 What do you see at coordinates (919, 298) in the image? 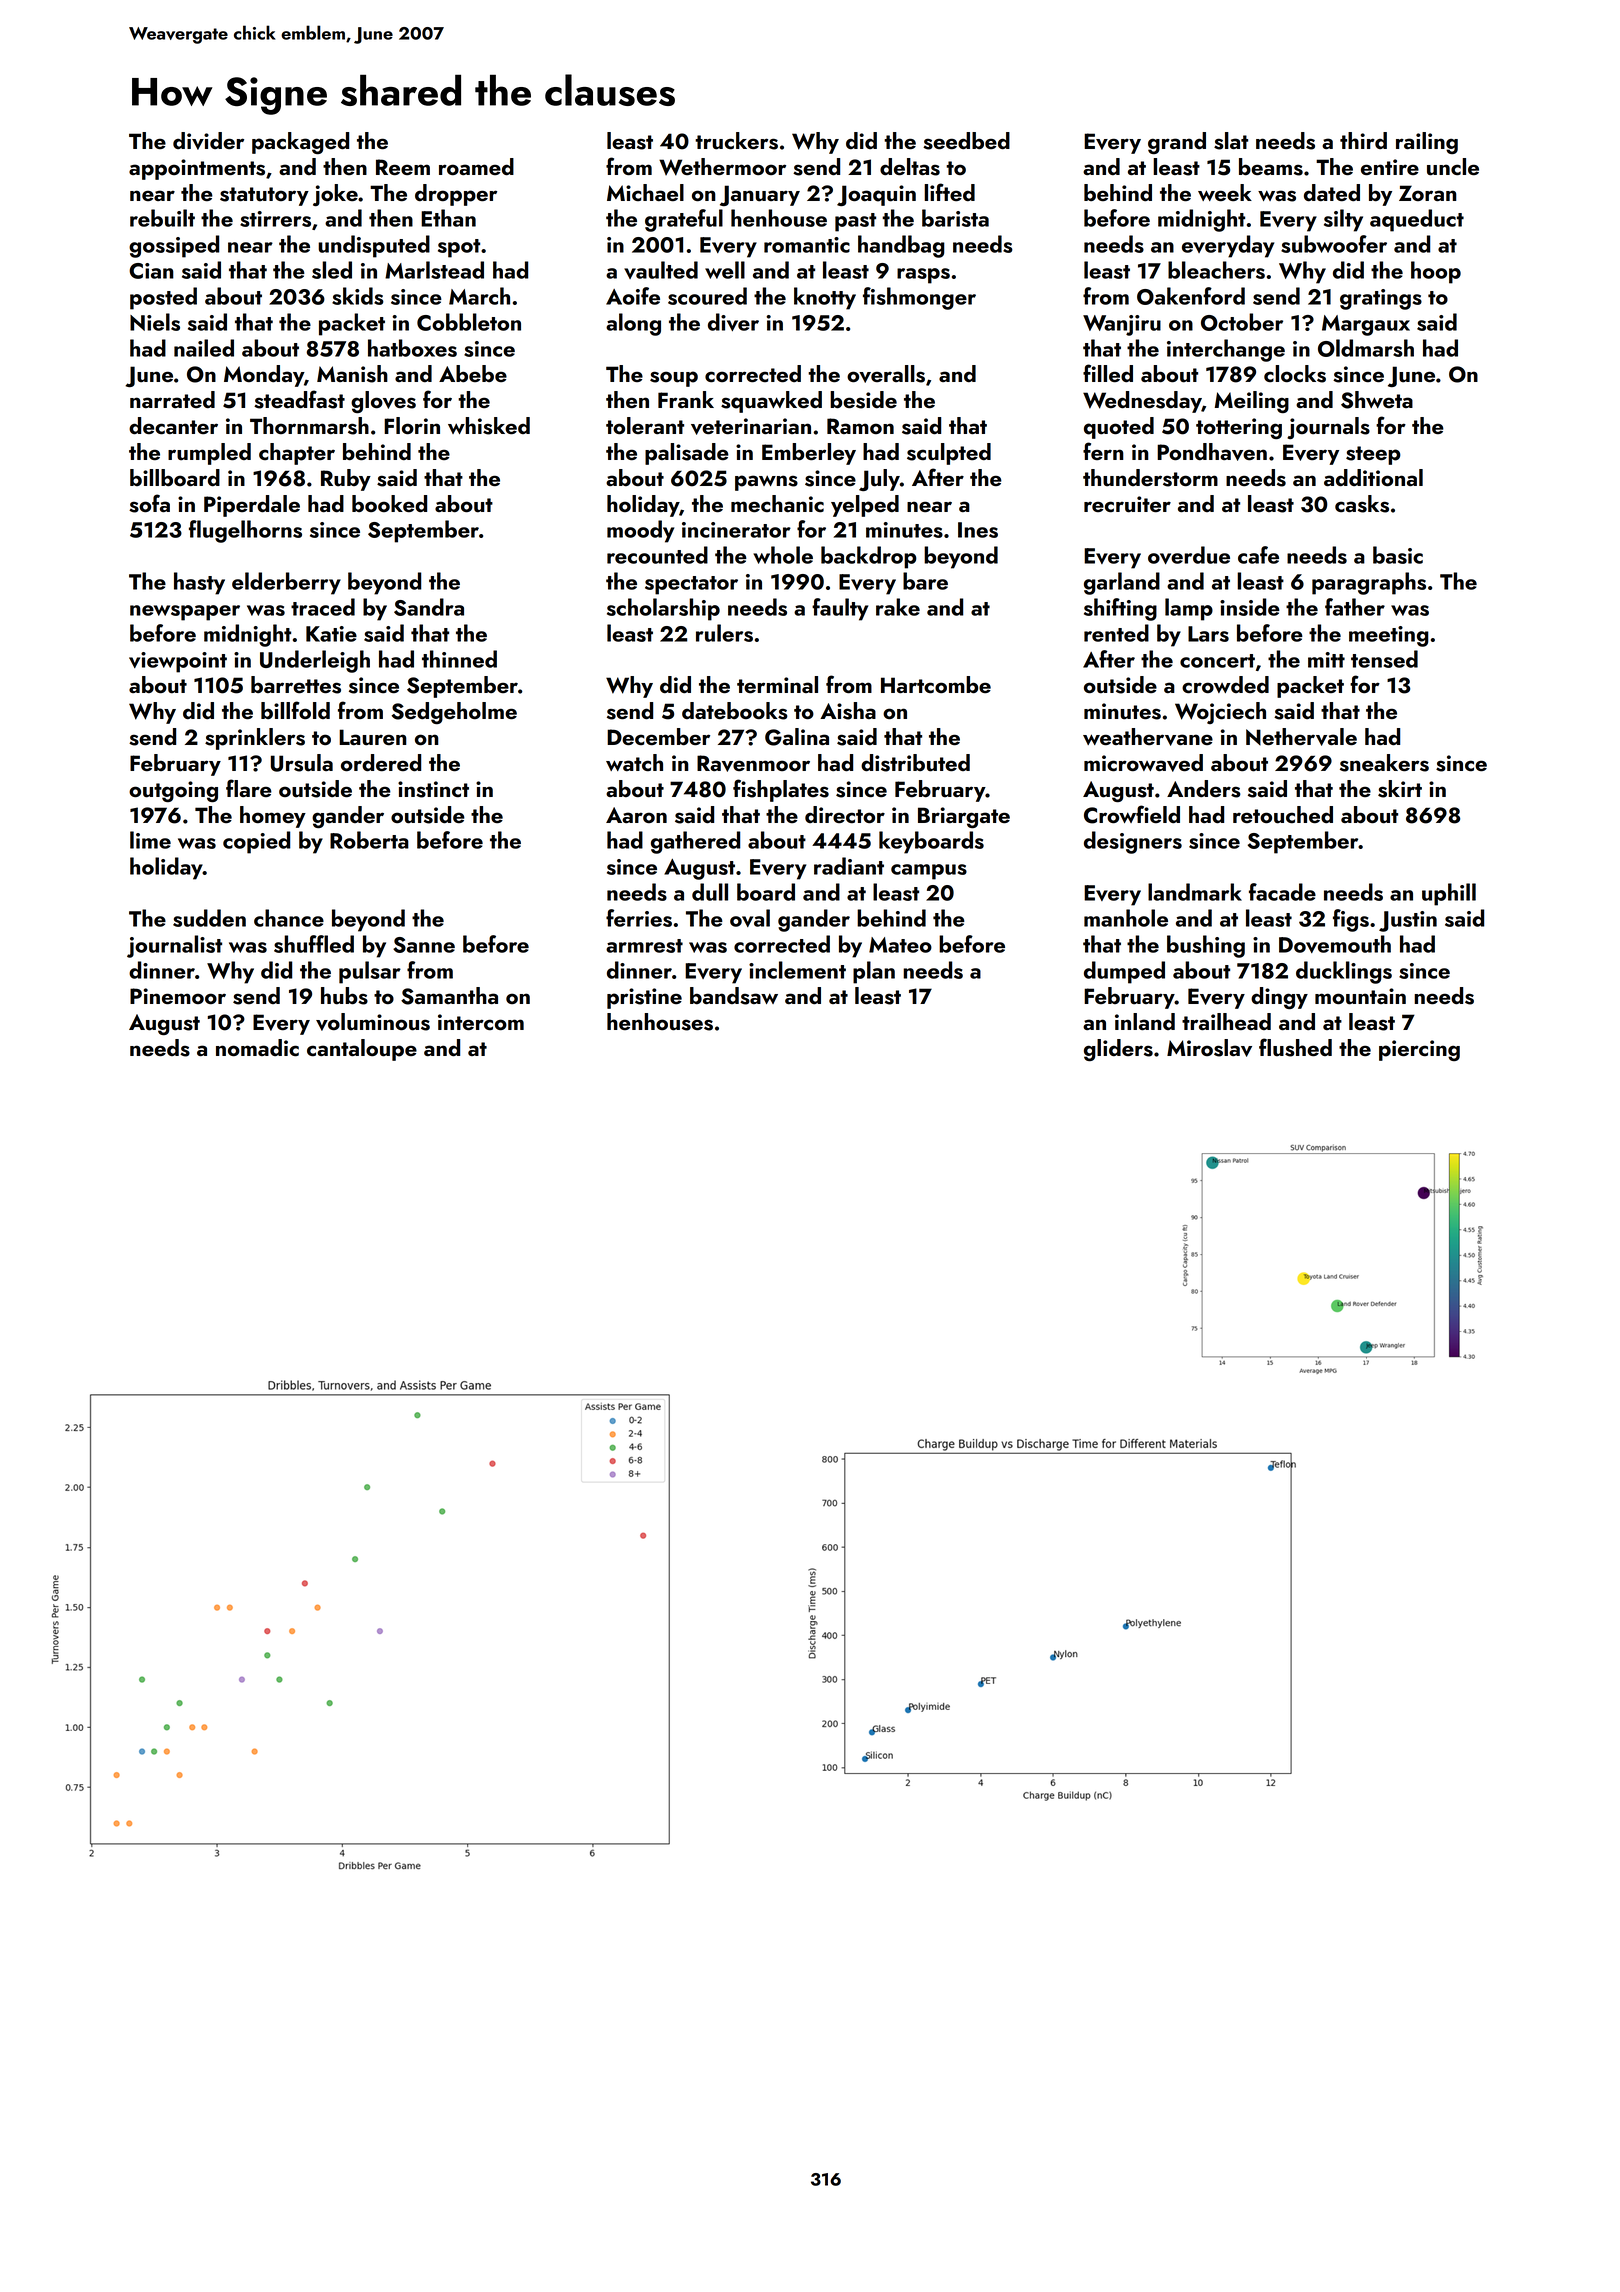
I see `fishmonger` at bounding box center [919, 298].
